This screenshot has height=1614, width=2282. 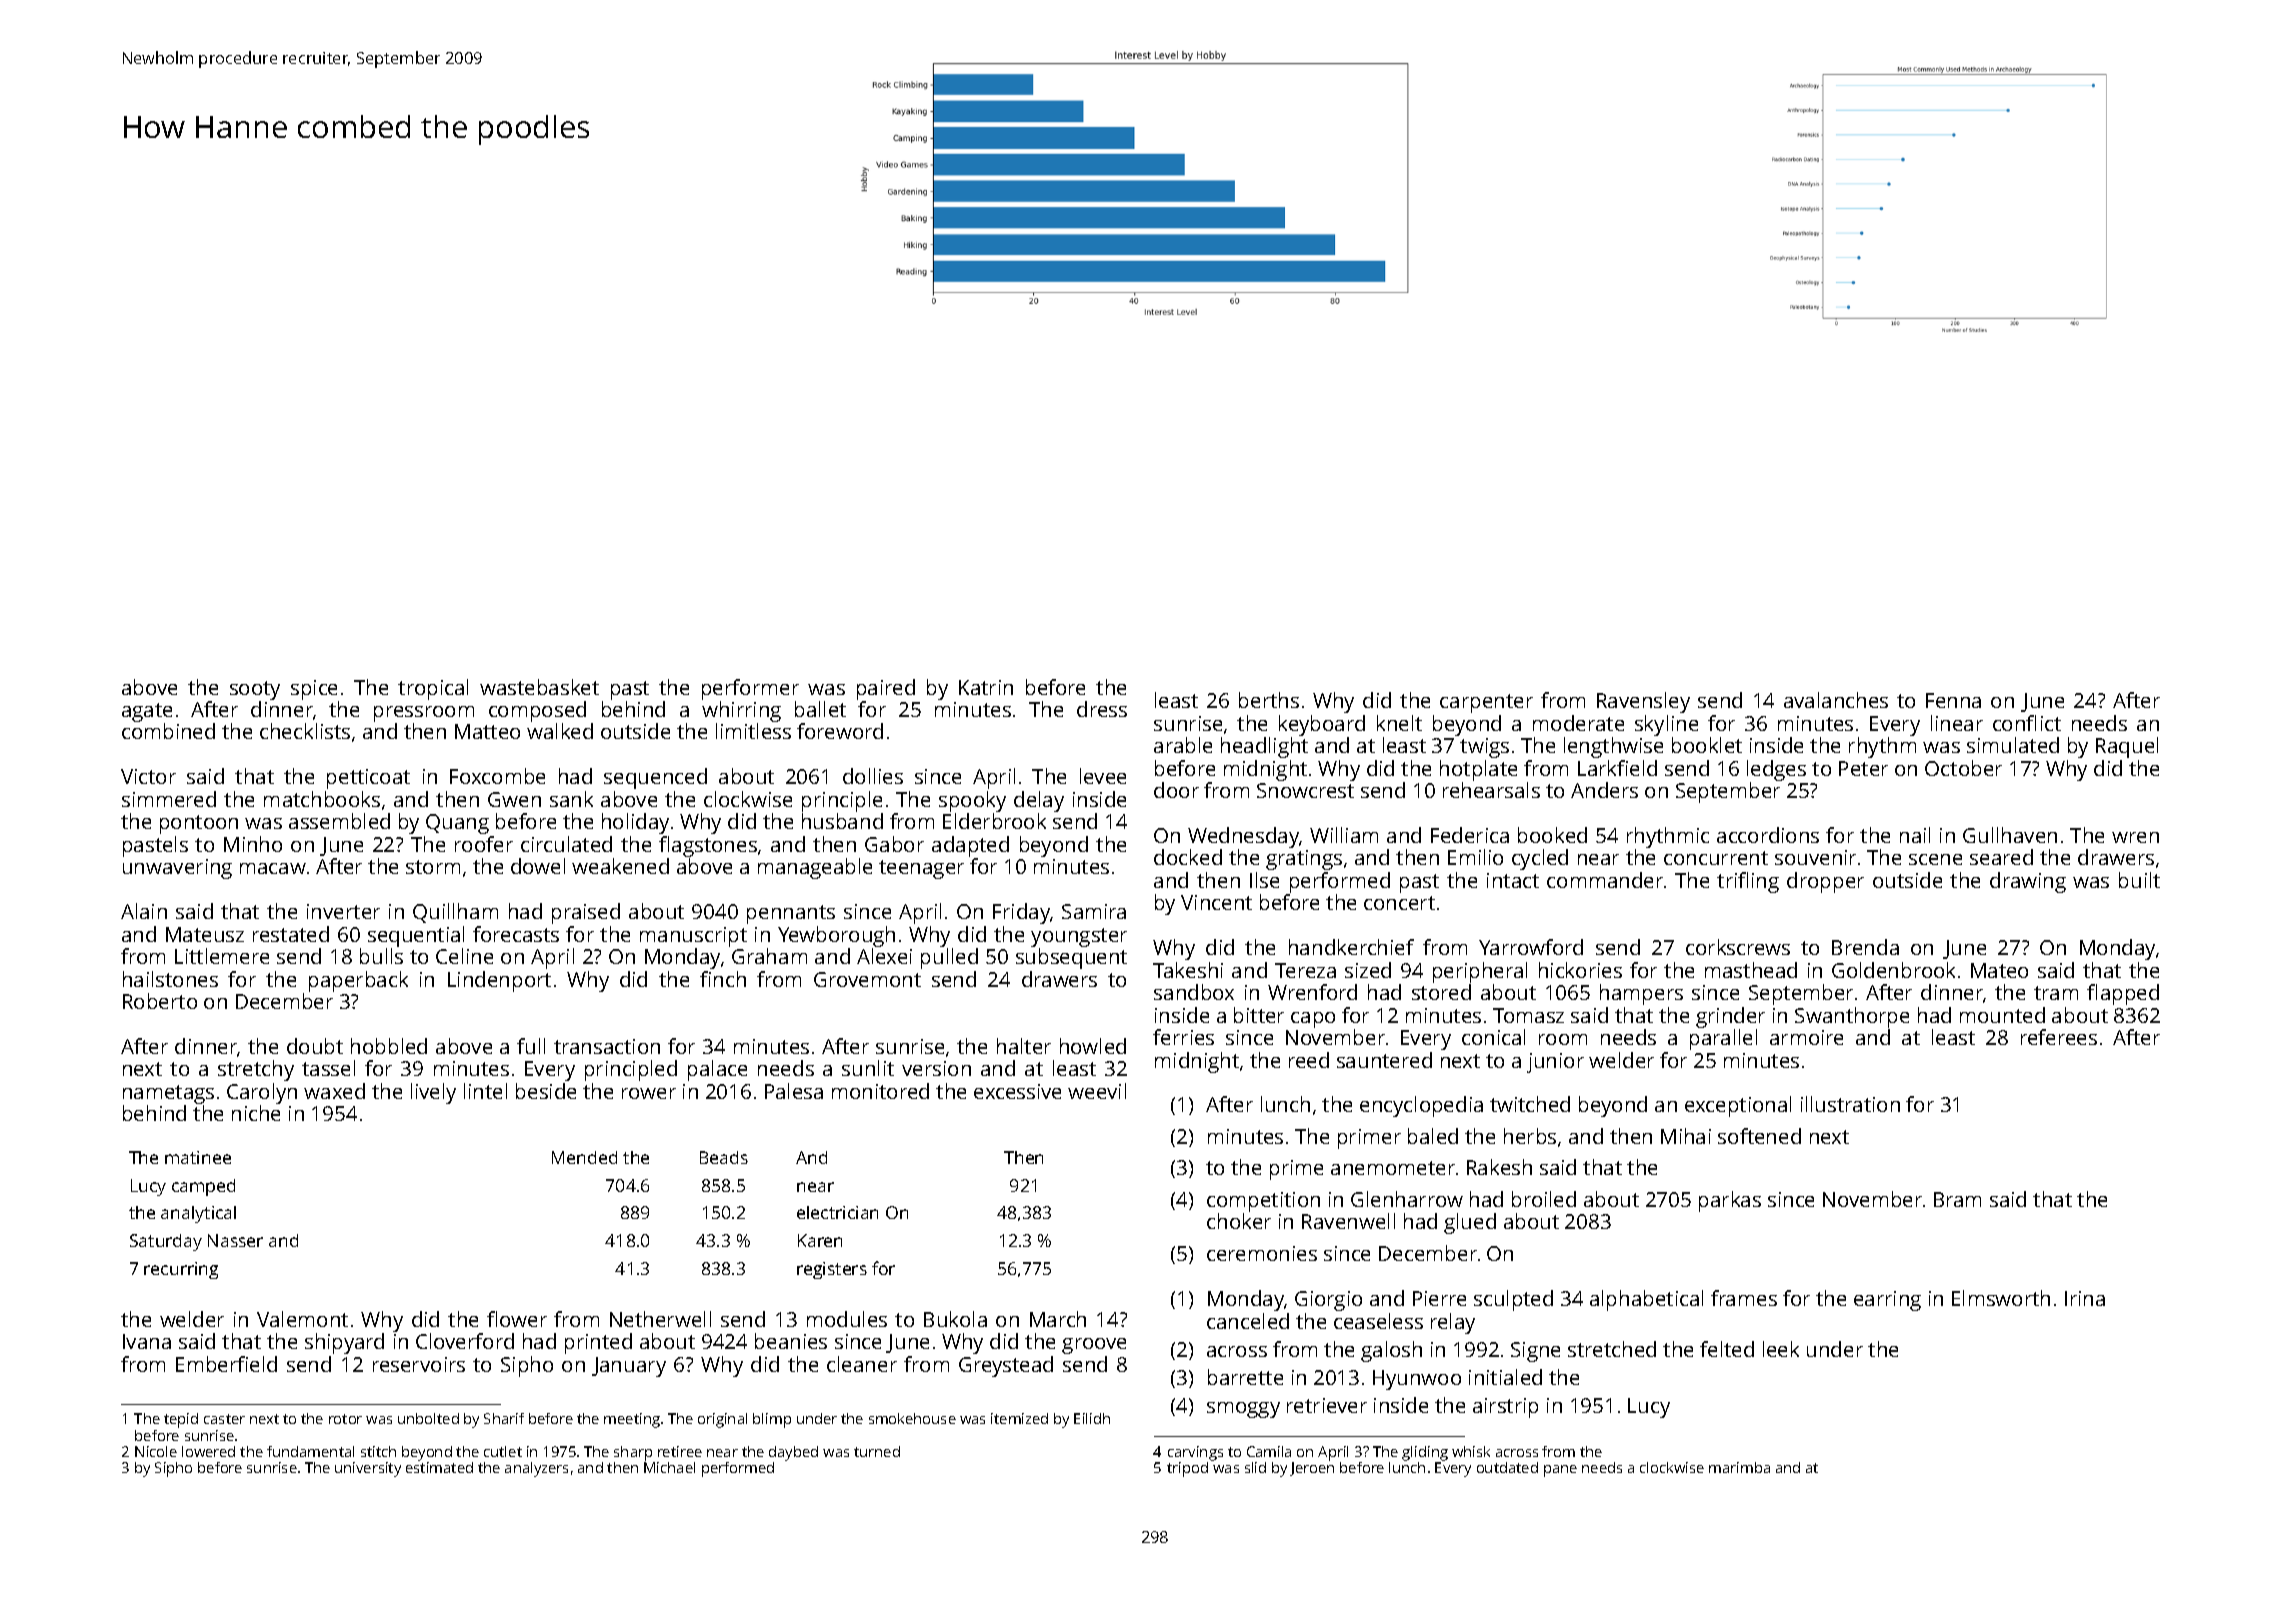 I want to click on Mateo, so click(x=1999, y=970).
